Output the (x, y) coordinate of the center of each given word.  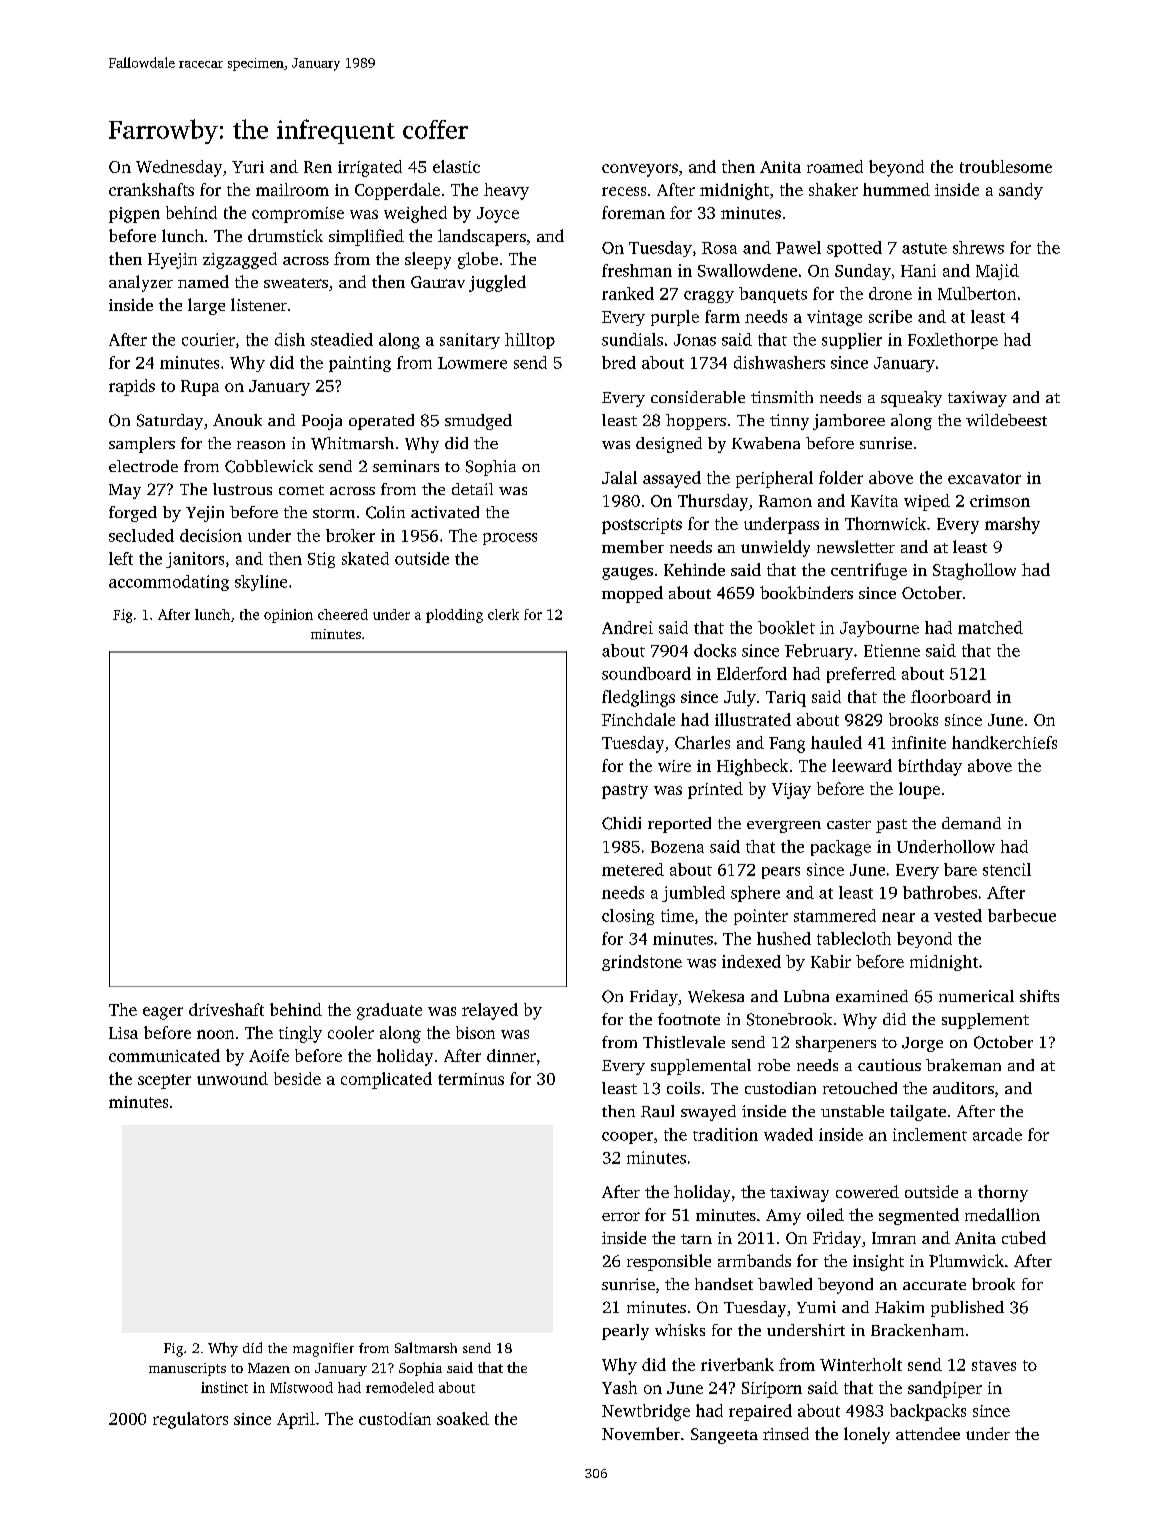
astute (924, 248)
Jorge (922, 1044)
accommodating (169, 583)
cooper (627, 1138)
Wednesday (179, 168)
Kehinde (694, 569)
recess (624, 191)
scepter (164, 1081)
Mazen (269, 1368)
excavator (984, 478)
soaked (463, 1418)
